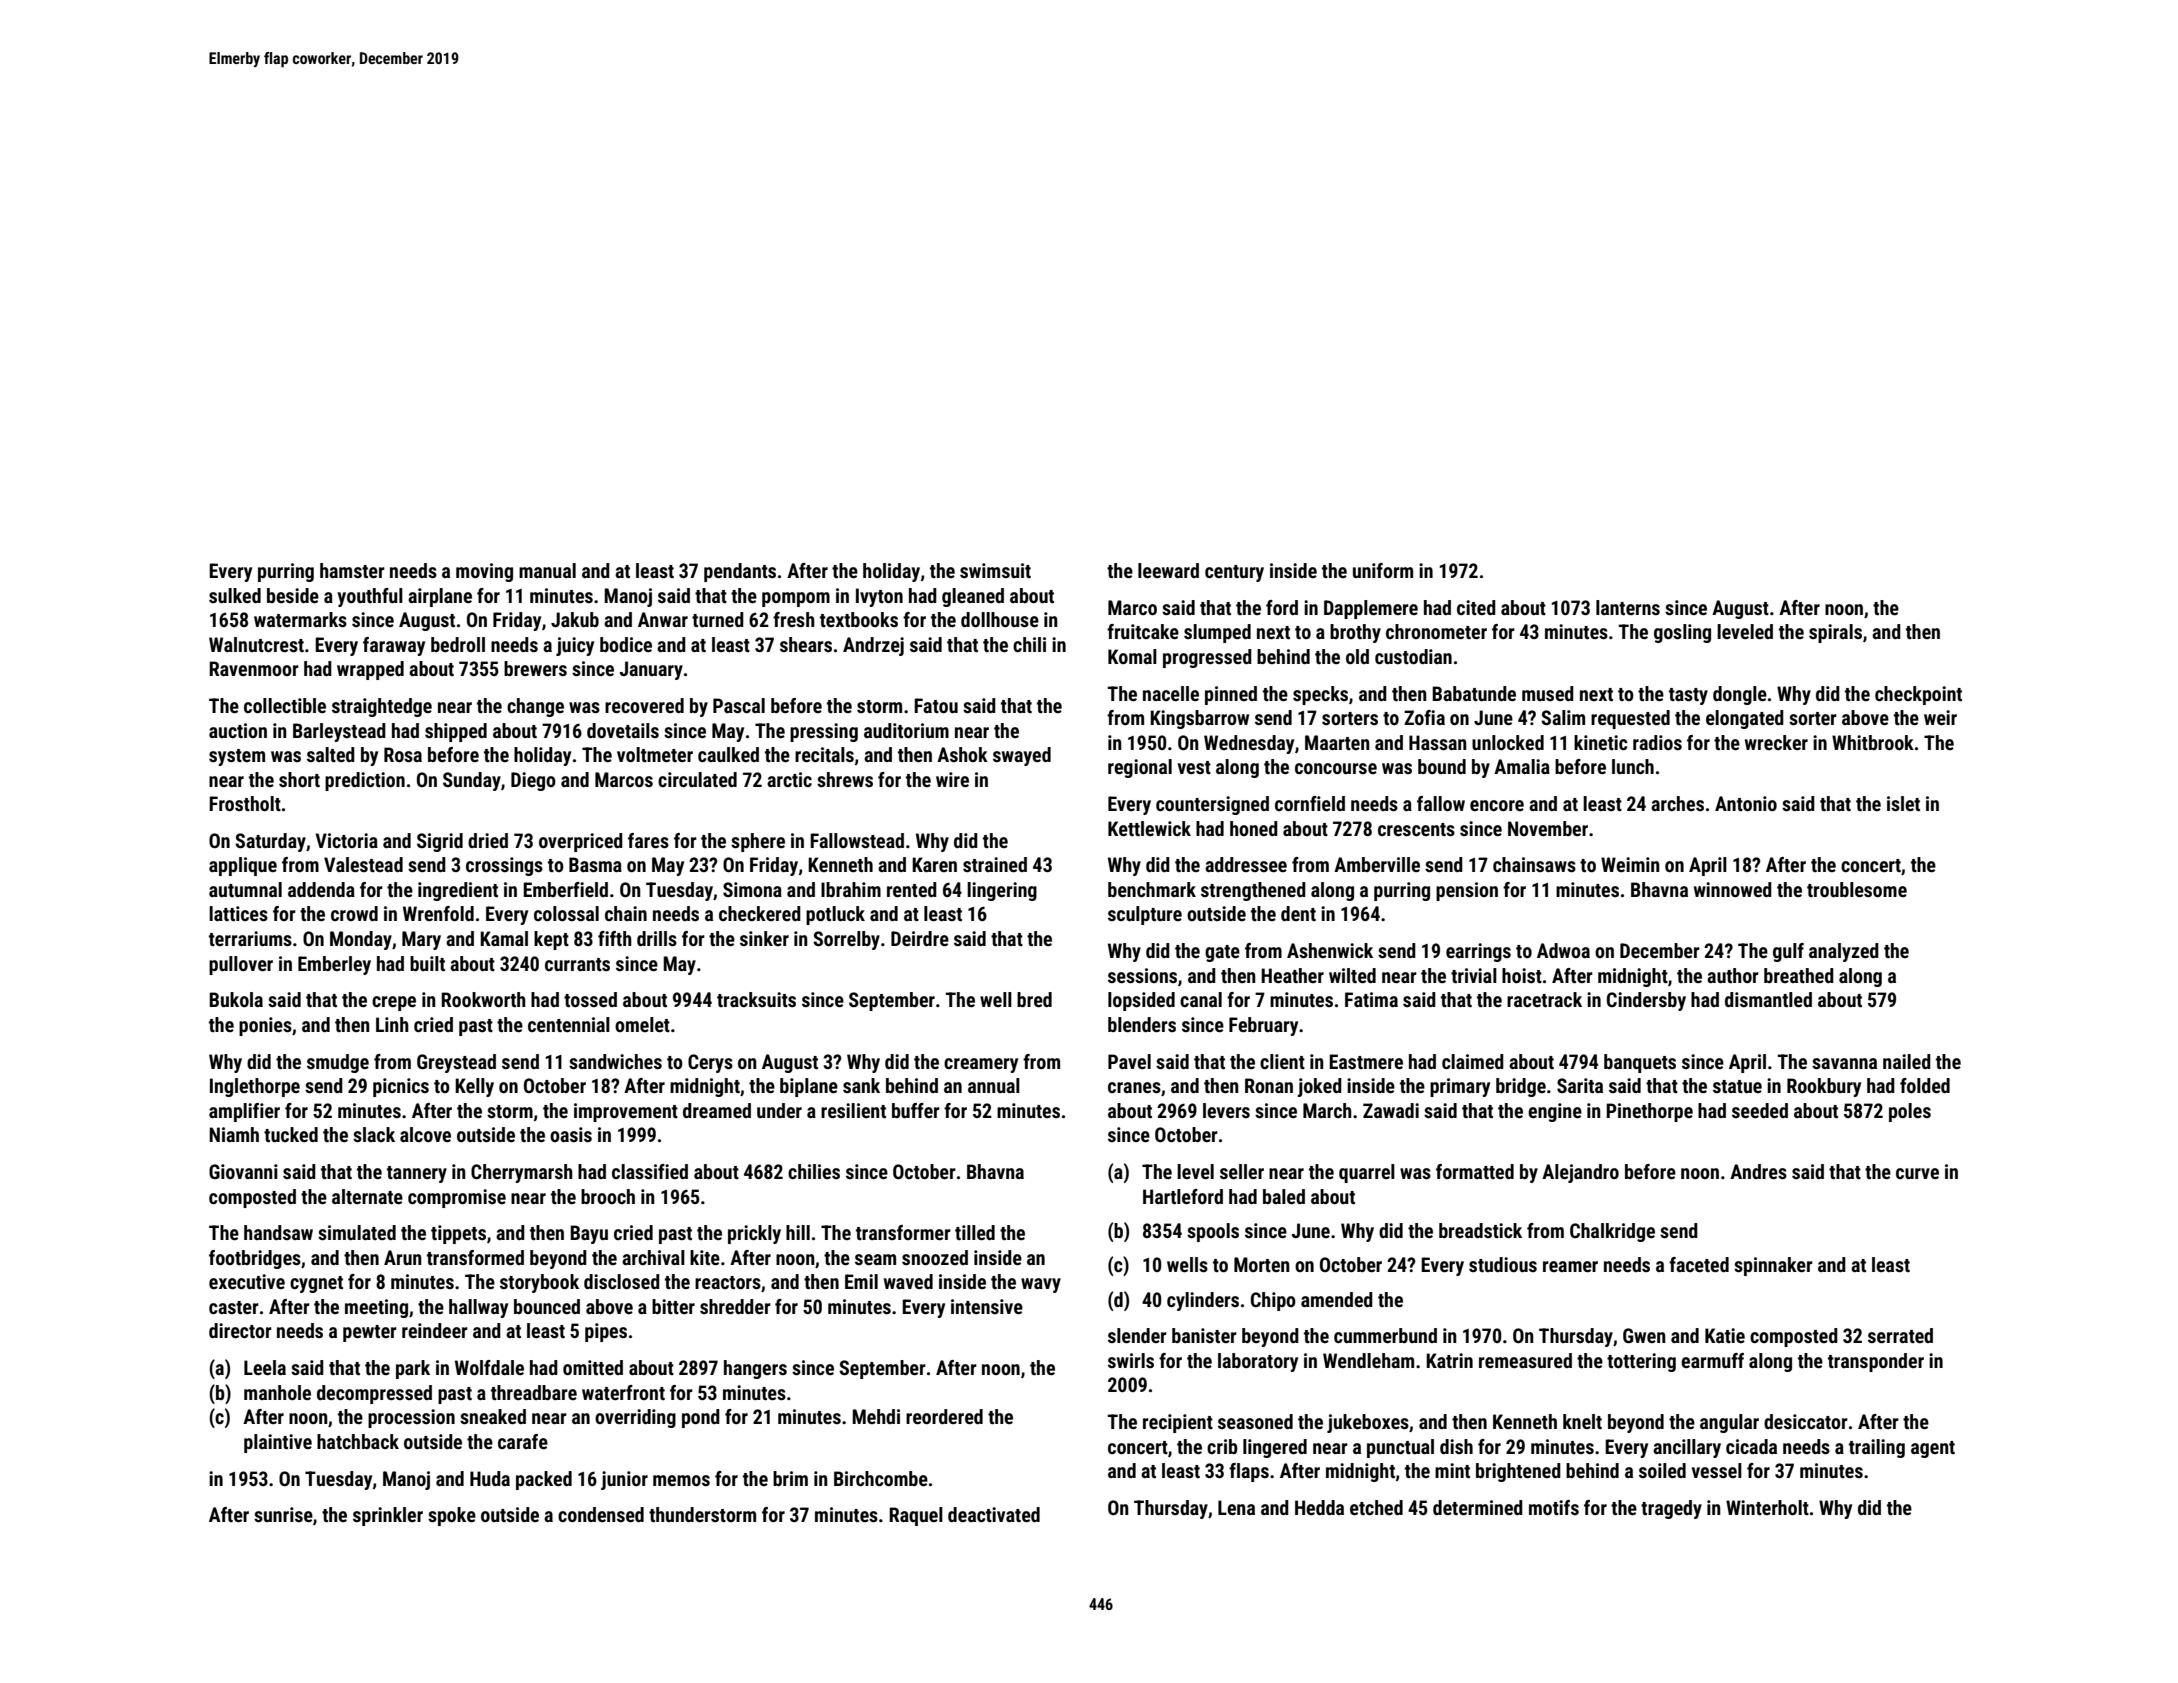 The height and width of the document is (1683, 2178). I want to click on executive, so click(247, 1281).
